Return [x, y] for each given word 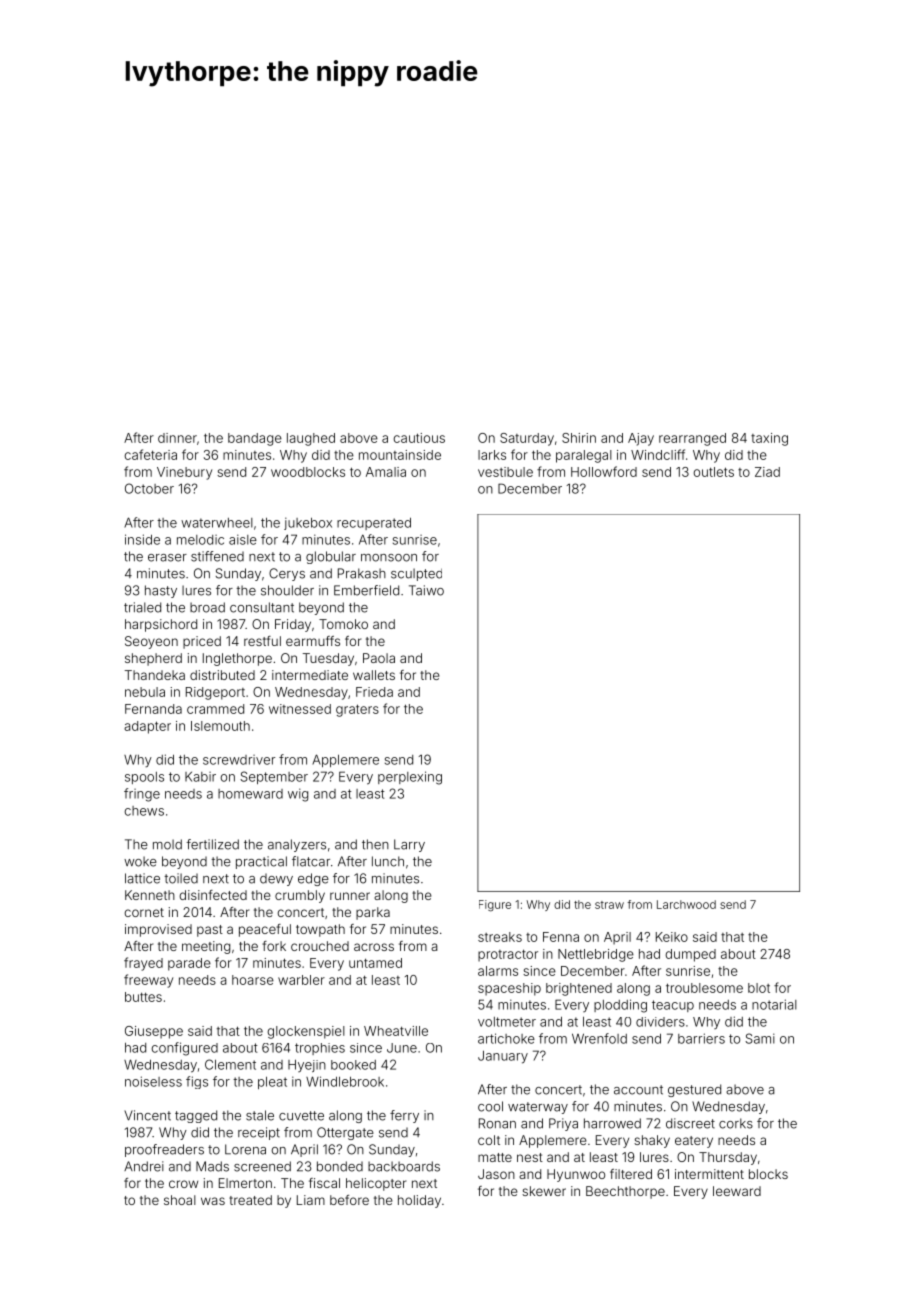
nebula [145, 692]
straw [609, 905]
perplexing [410, 778]
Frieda [374, 692]
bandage [255, 439]
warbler [301, 980]
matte [495, 1157]
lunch [388, 861]
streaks [500, 937]
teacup [673, 1006]
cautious [419, 438]
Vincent [147, 1115]
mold [167, 844]
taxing [769, 439]
